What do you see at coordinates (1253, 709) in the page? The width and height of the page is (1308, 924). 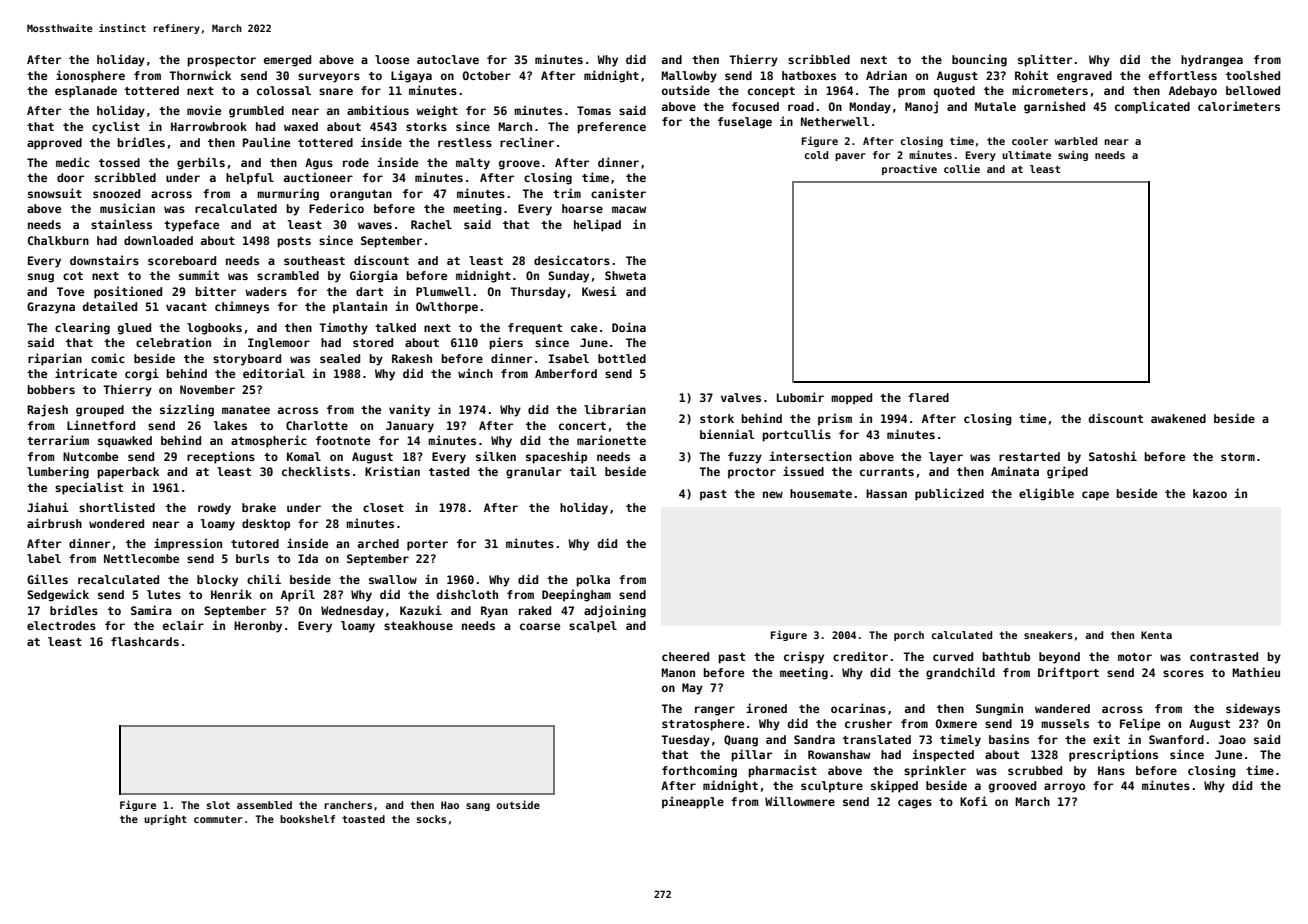 I see `sideways` at bounding box center [1253, 709].
